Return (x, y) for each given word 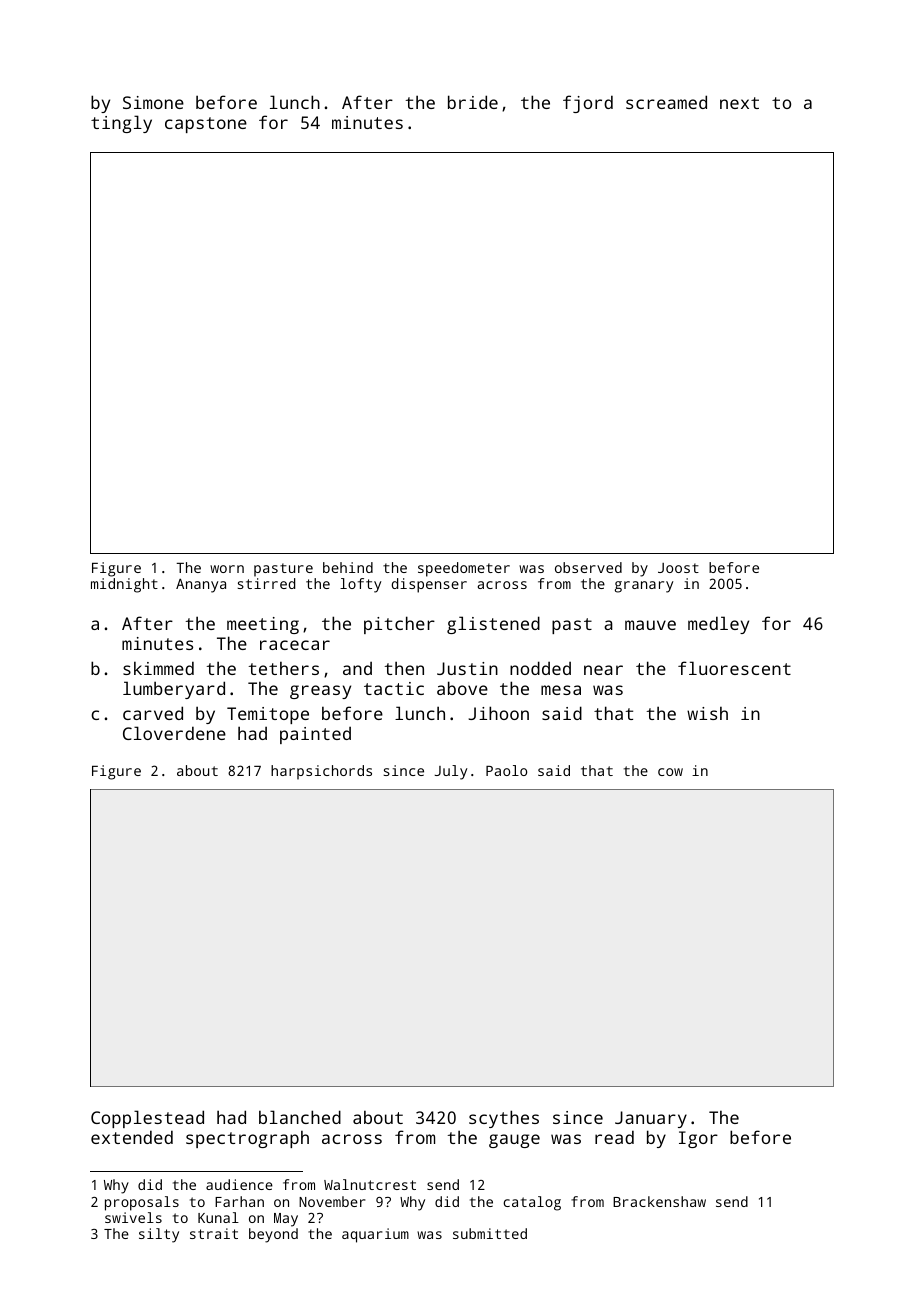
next (739, 103)
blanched (300, 1117)
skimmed (158, 668)
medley (718, 625)
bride (473, 102)
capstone (206, 125)
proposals (142, 1203)
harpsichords (321, 772)
